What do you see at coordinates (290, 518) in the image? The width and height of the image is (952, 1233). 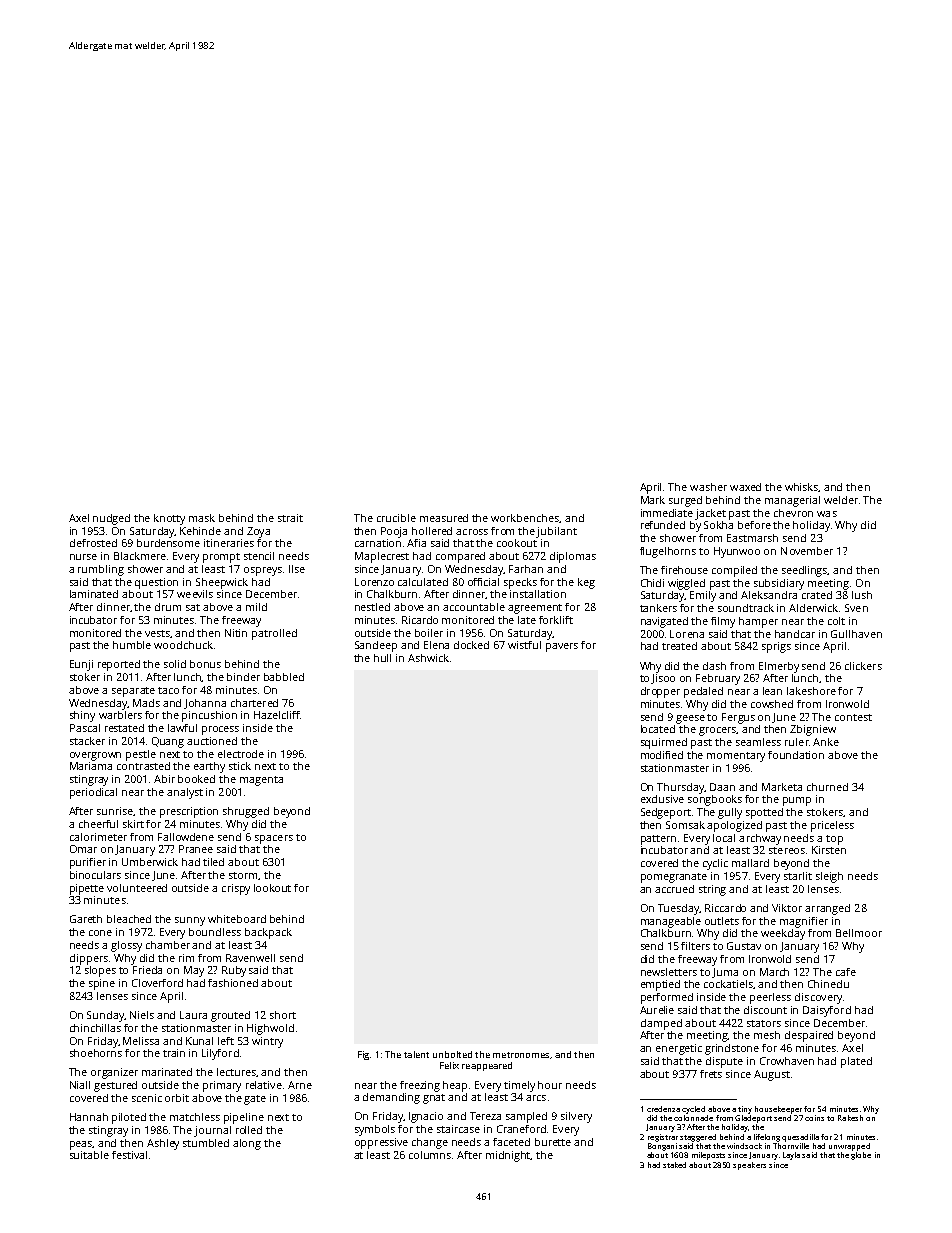 I see `strait` at bounding box center [290, 518].
